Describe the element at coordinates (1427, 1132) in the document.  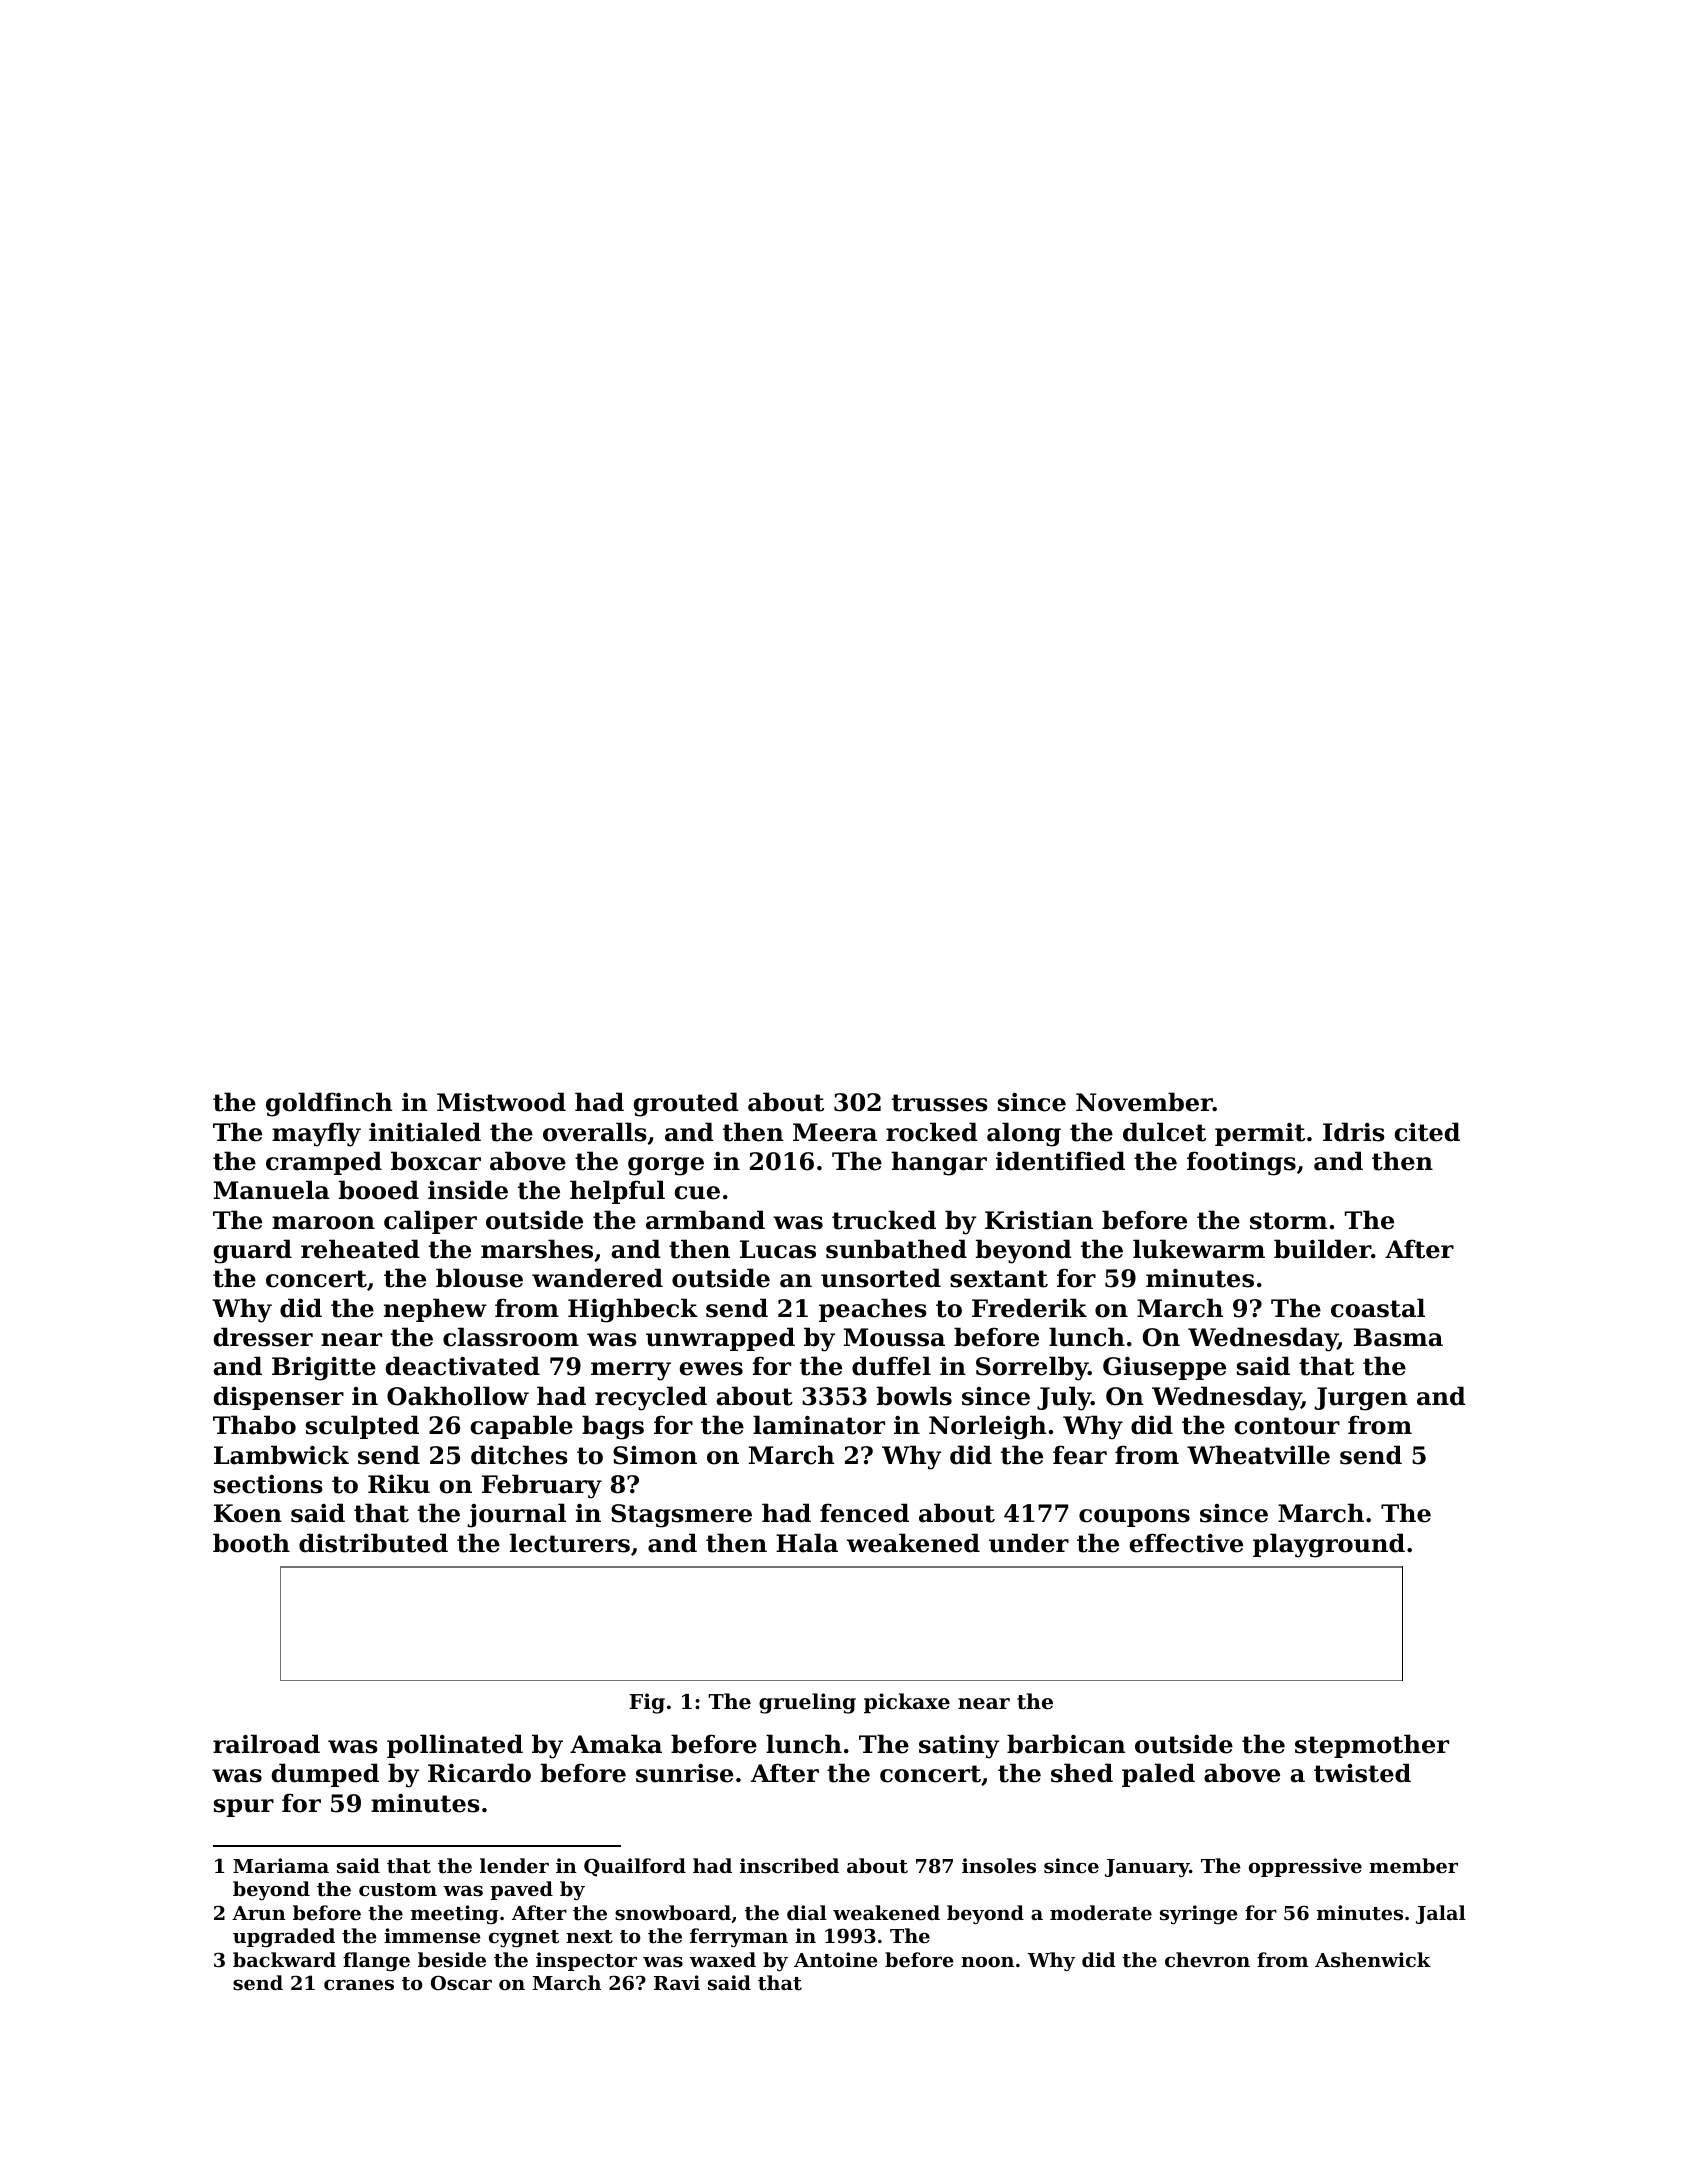
I see `cited` at that location.
